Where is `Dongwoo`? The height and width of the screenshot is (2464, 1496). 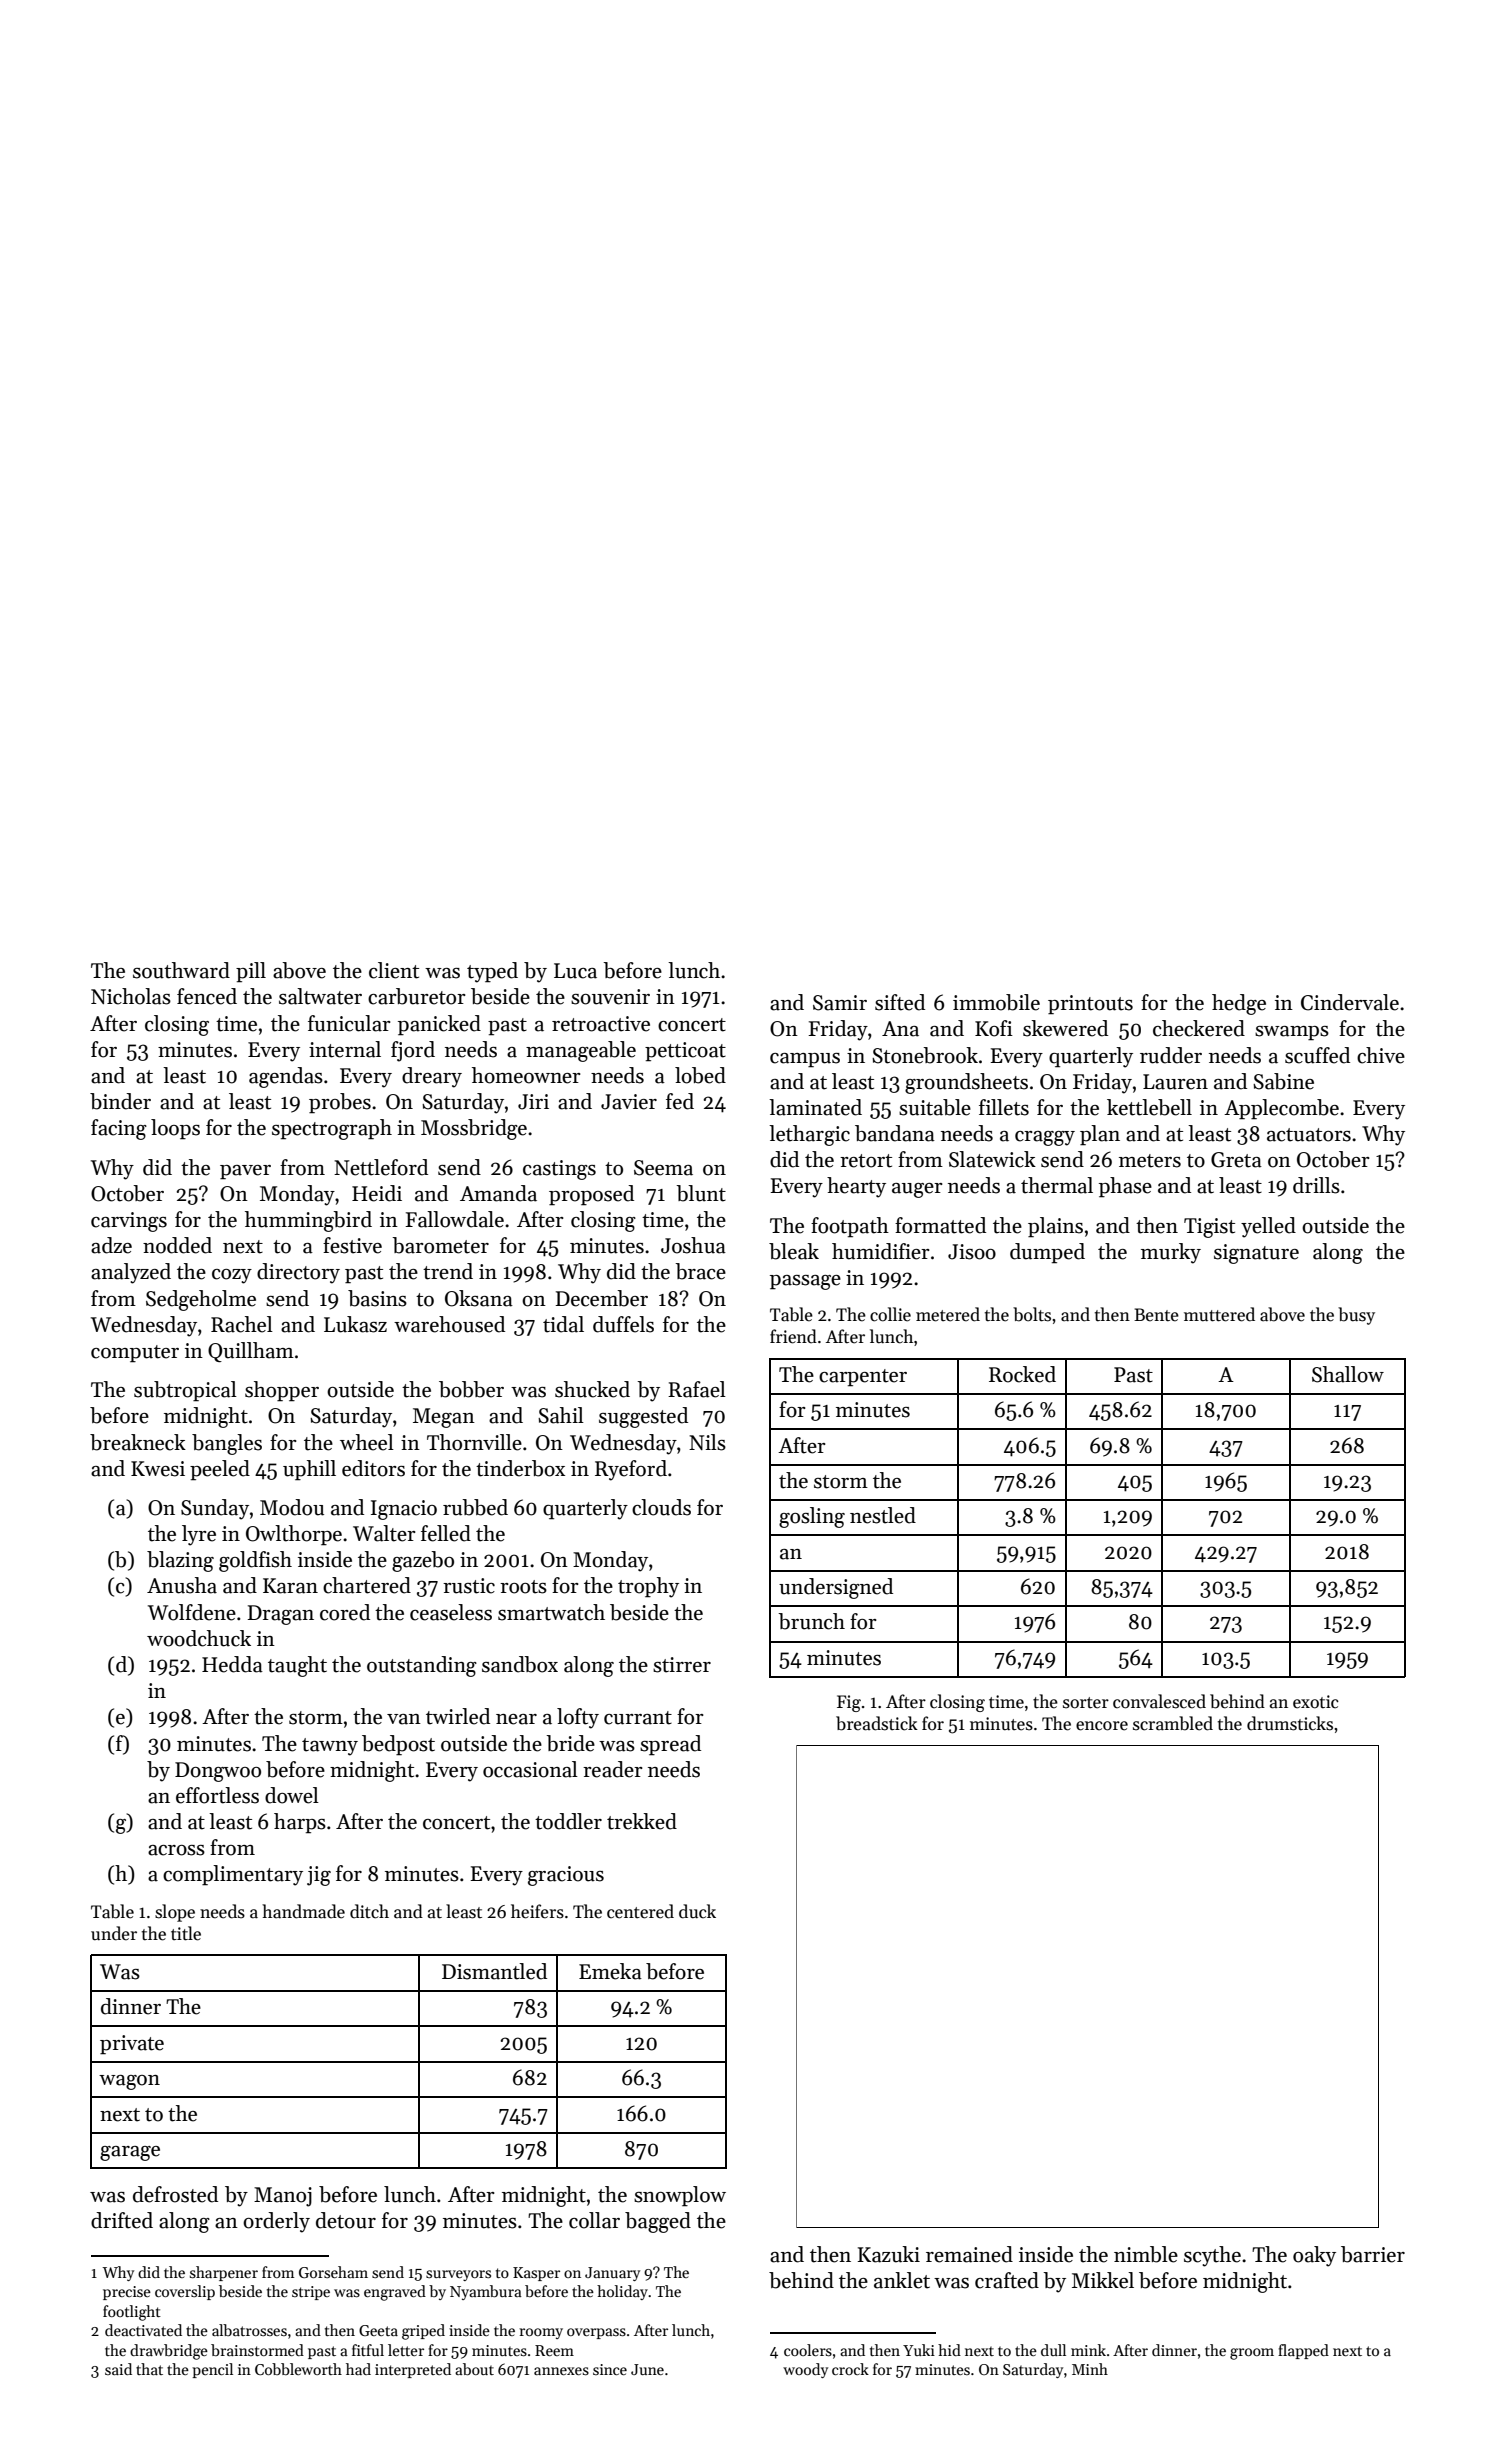
Dongwoo is located at coordinates (218, 1772).
